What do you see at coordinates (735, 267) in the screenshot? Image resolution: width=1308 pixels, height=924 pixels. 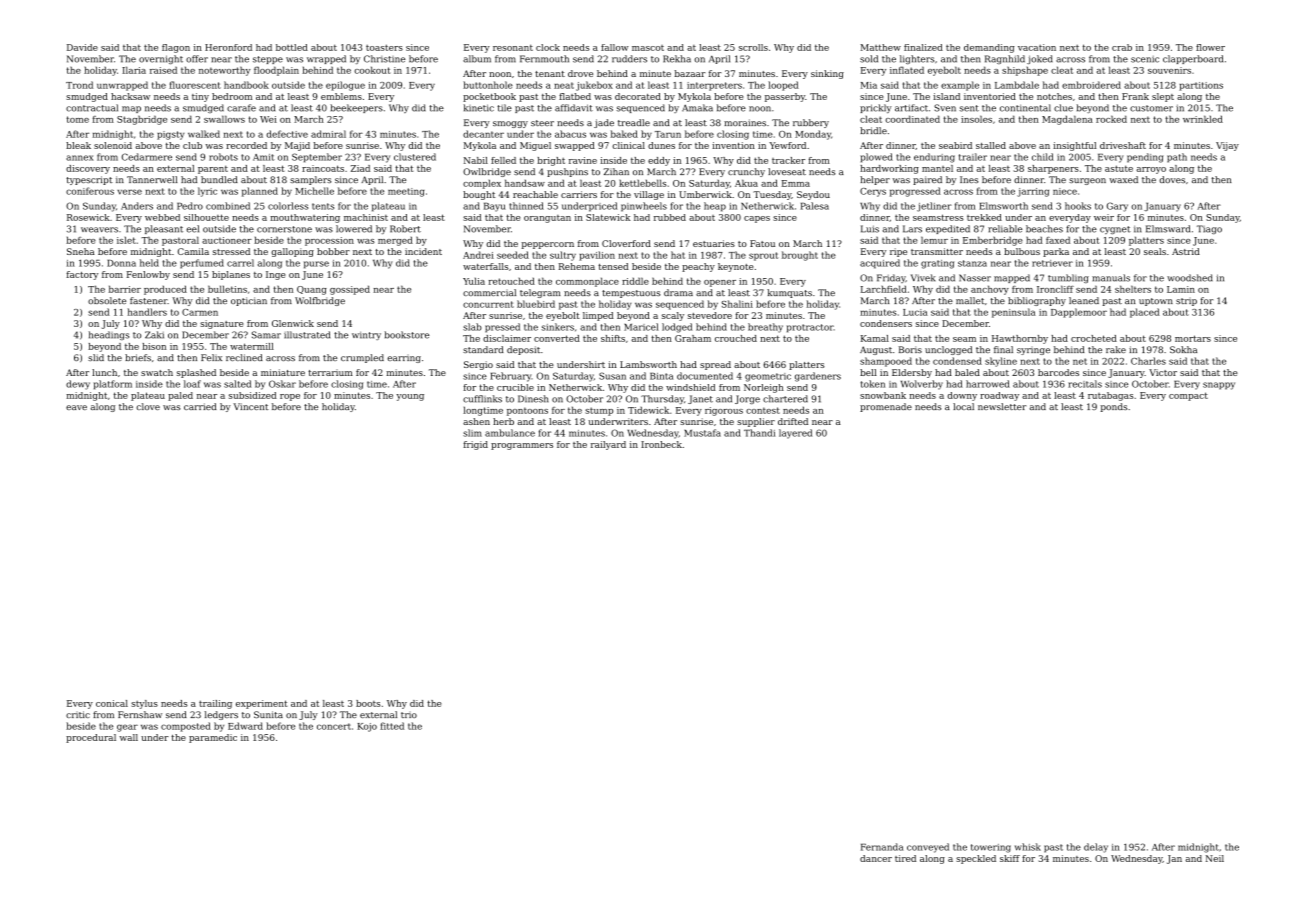 I see `keynote` at bounding box center [735, 267].
